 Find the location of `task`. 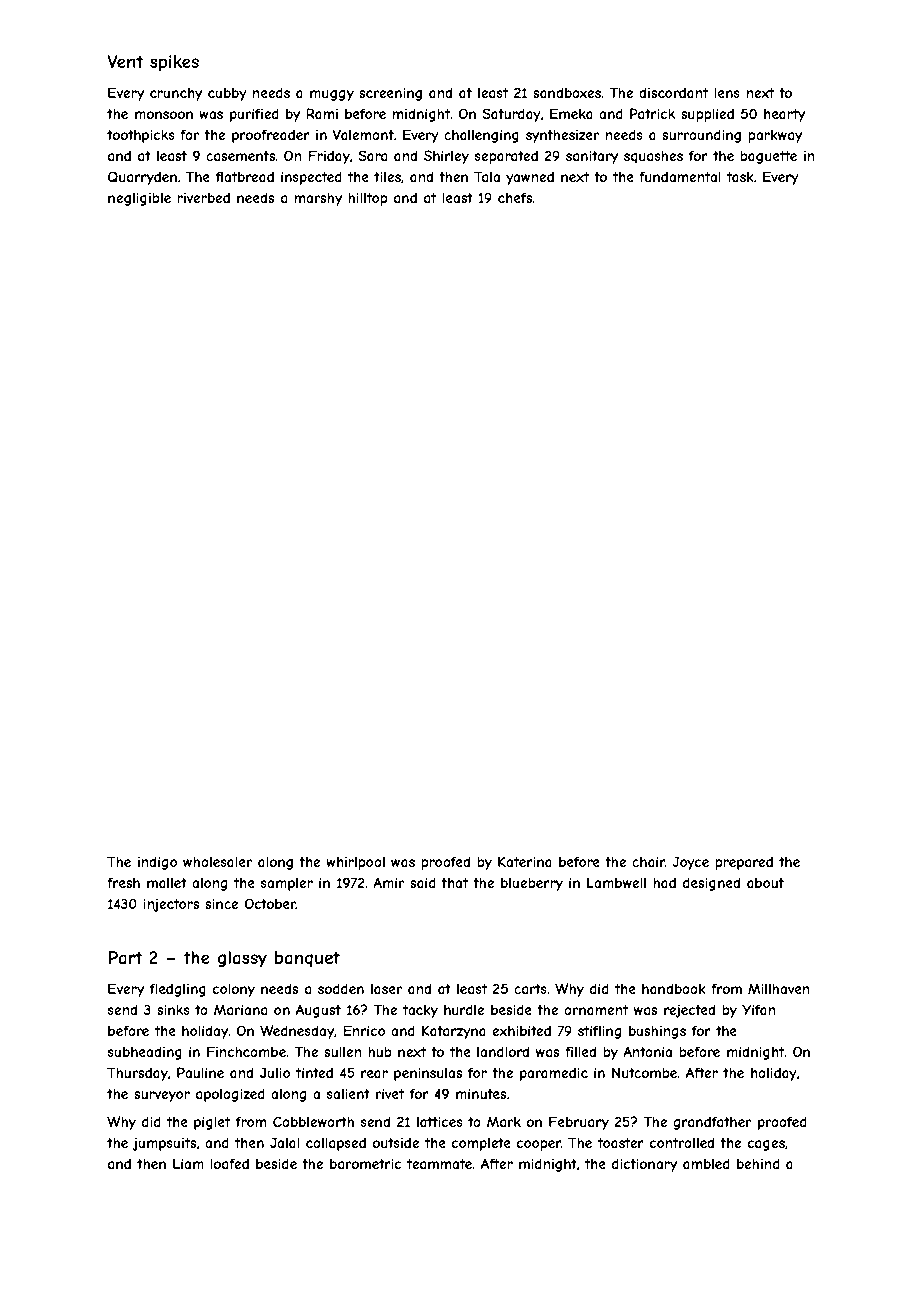

task is located at coordinates (740, 177).
